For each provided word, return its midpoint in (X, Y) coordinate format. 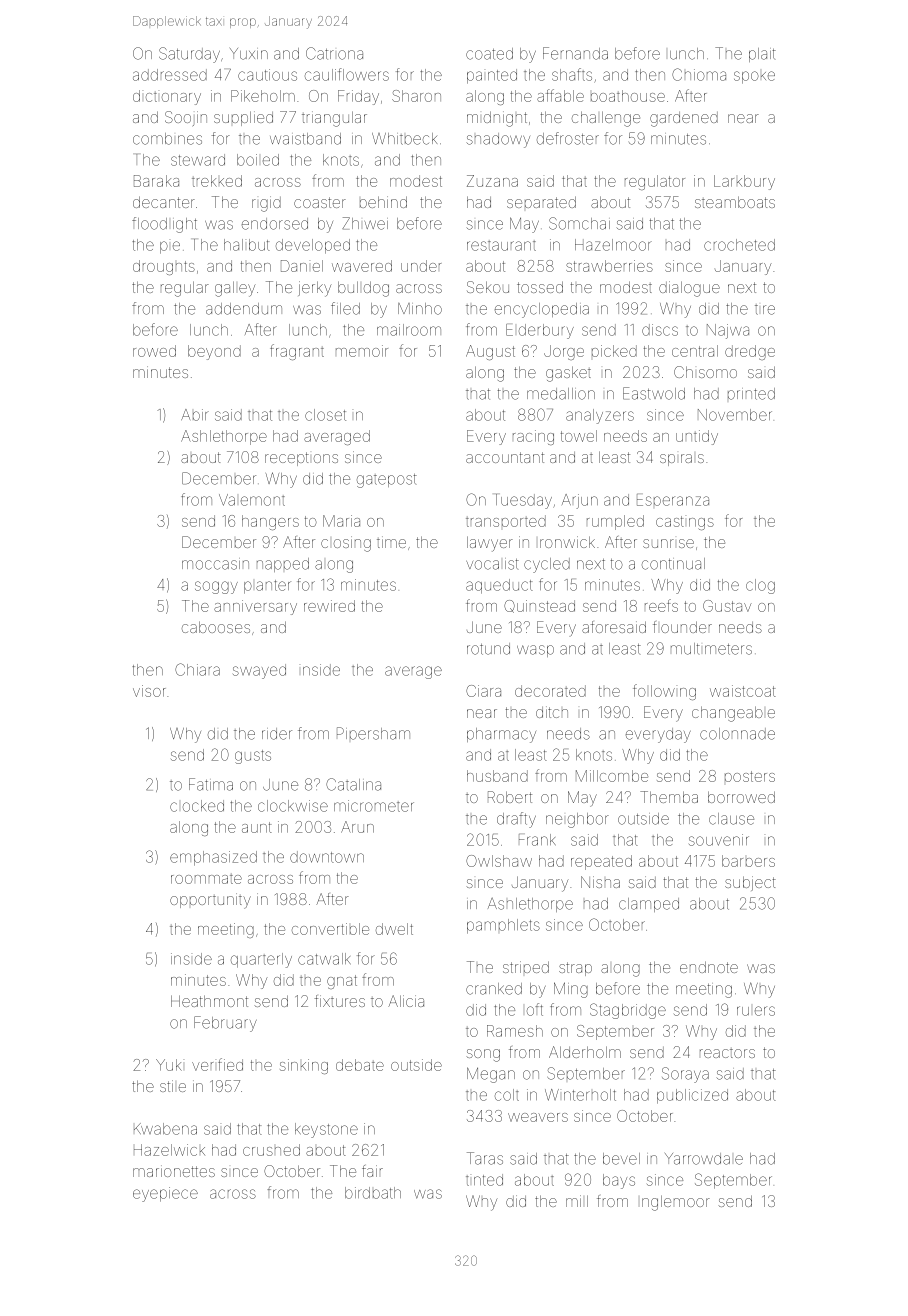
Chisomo (705, 372)
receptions (301, 459)
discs (660, 330)
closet (325, 415)
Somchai (579, 223)
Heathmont (209, 1001)
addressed (170, 75)
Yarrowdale (704, 1159)
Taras (485, 1158)
